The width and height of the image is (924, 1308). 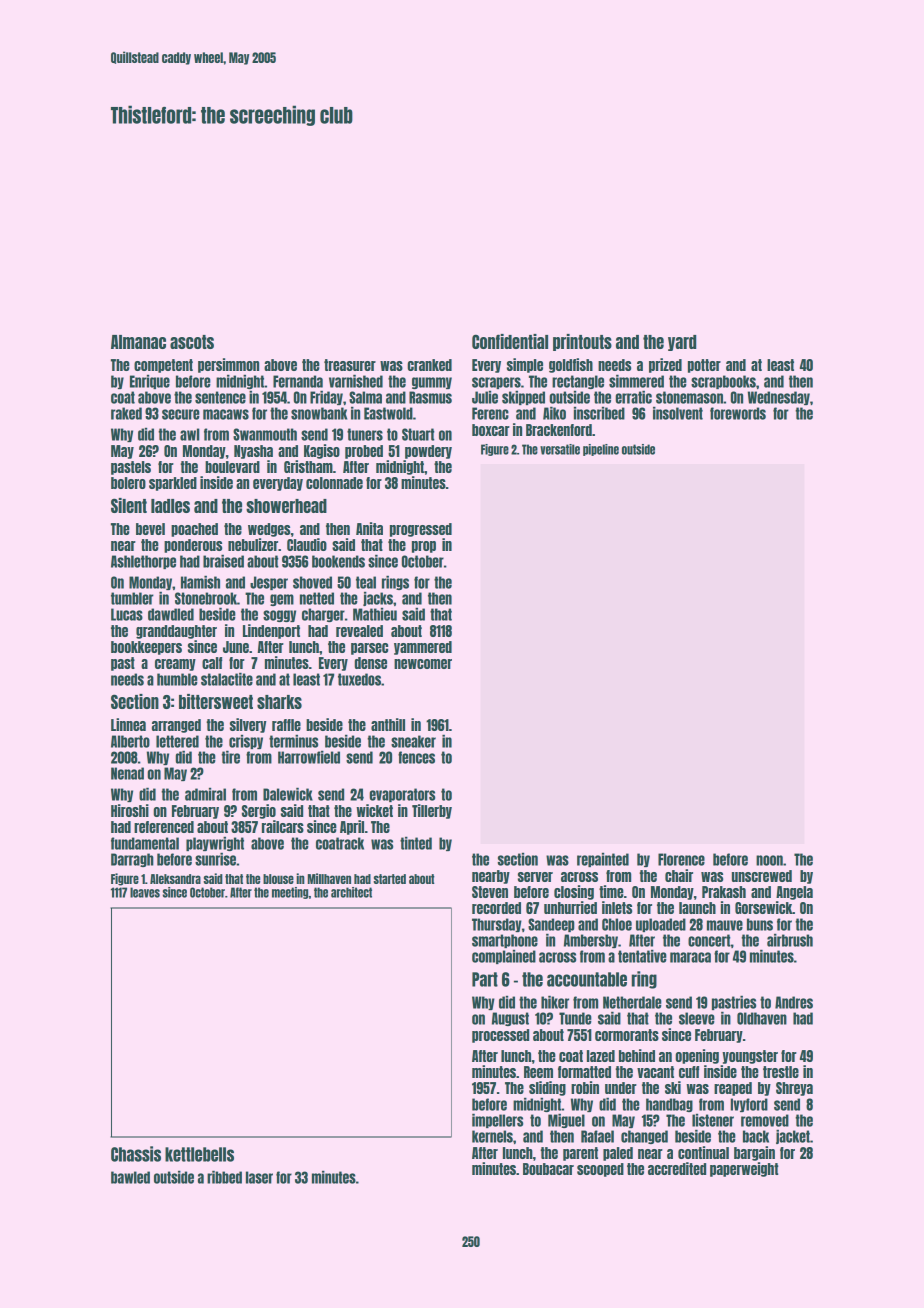 I want to click on ponderous, so click(x=193, y=546).
